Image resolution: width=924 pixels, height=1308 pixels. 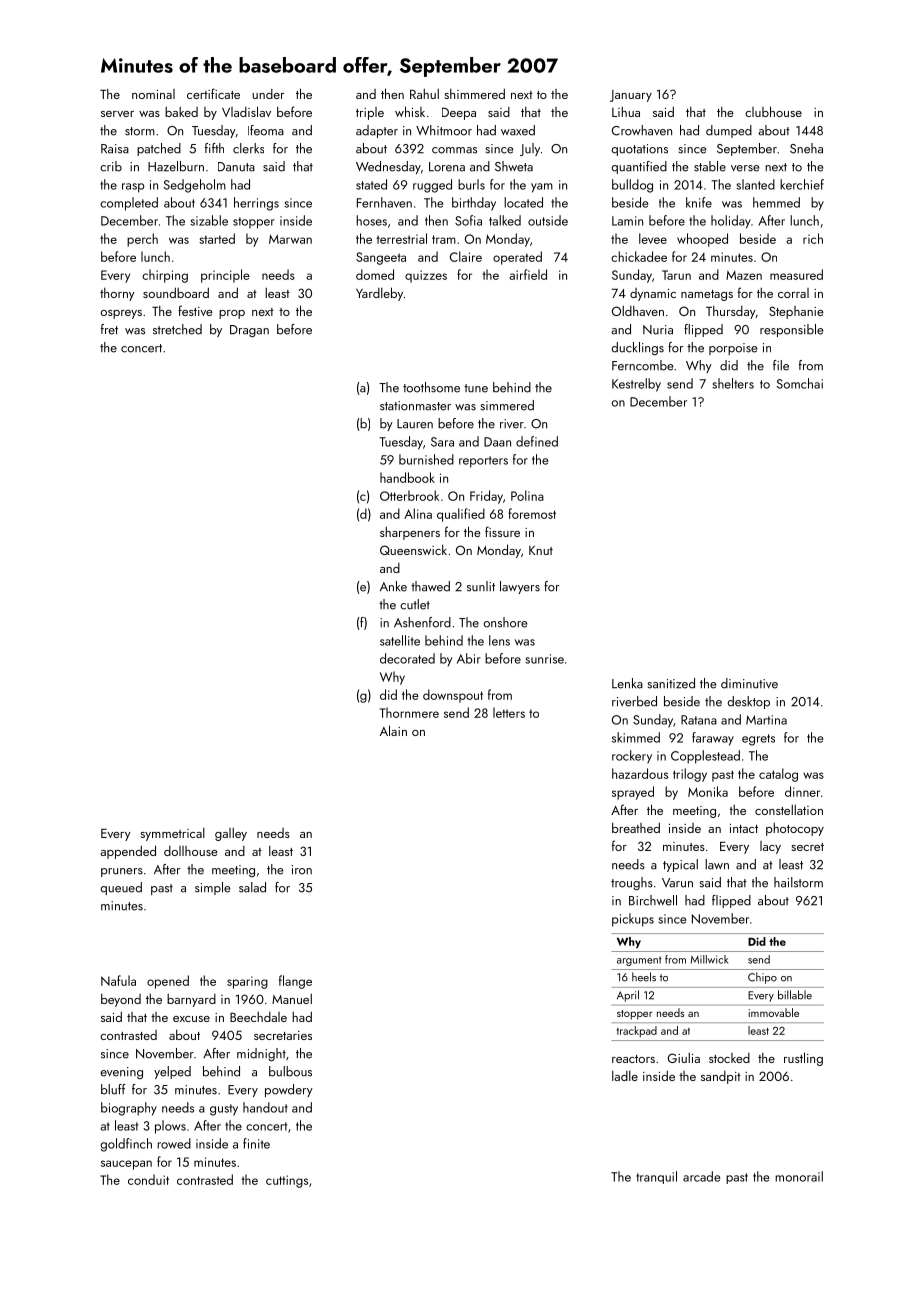 What do you see at coordinates (153, 94) in the page?
I see `nominal` at bounding box center [153, 94].
